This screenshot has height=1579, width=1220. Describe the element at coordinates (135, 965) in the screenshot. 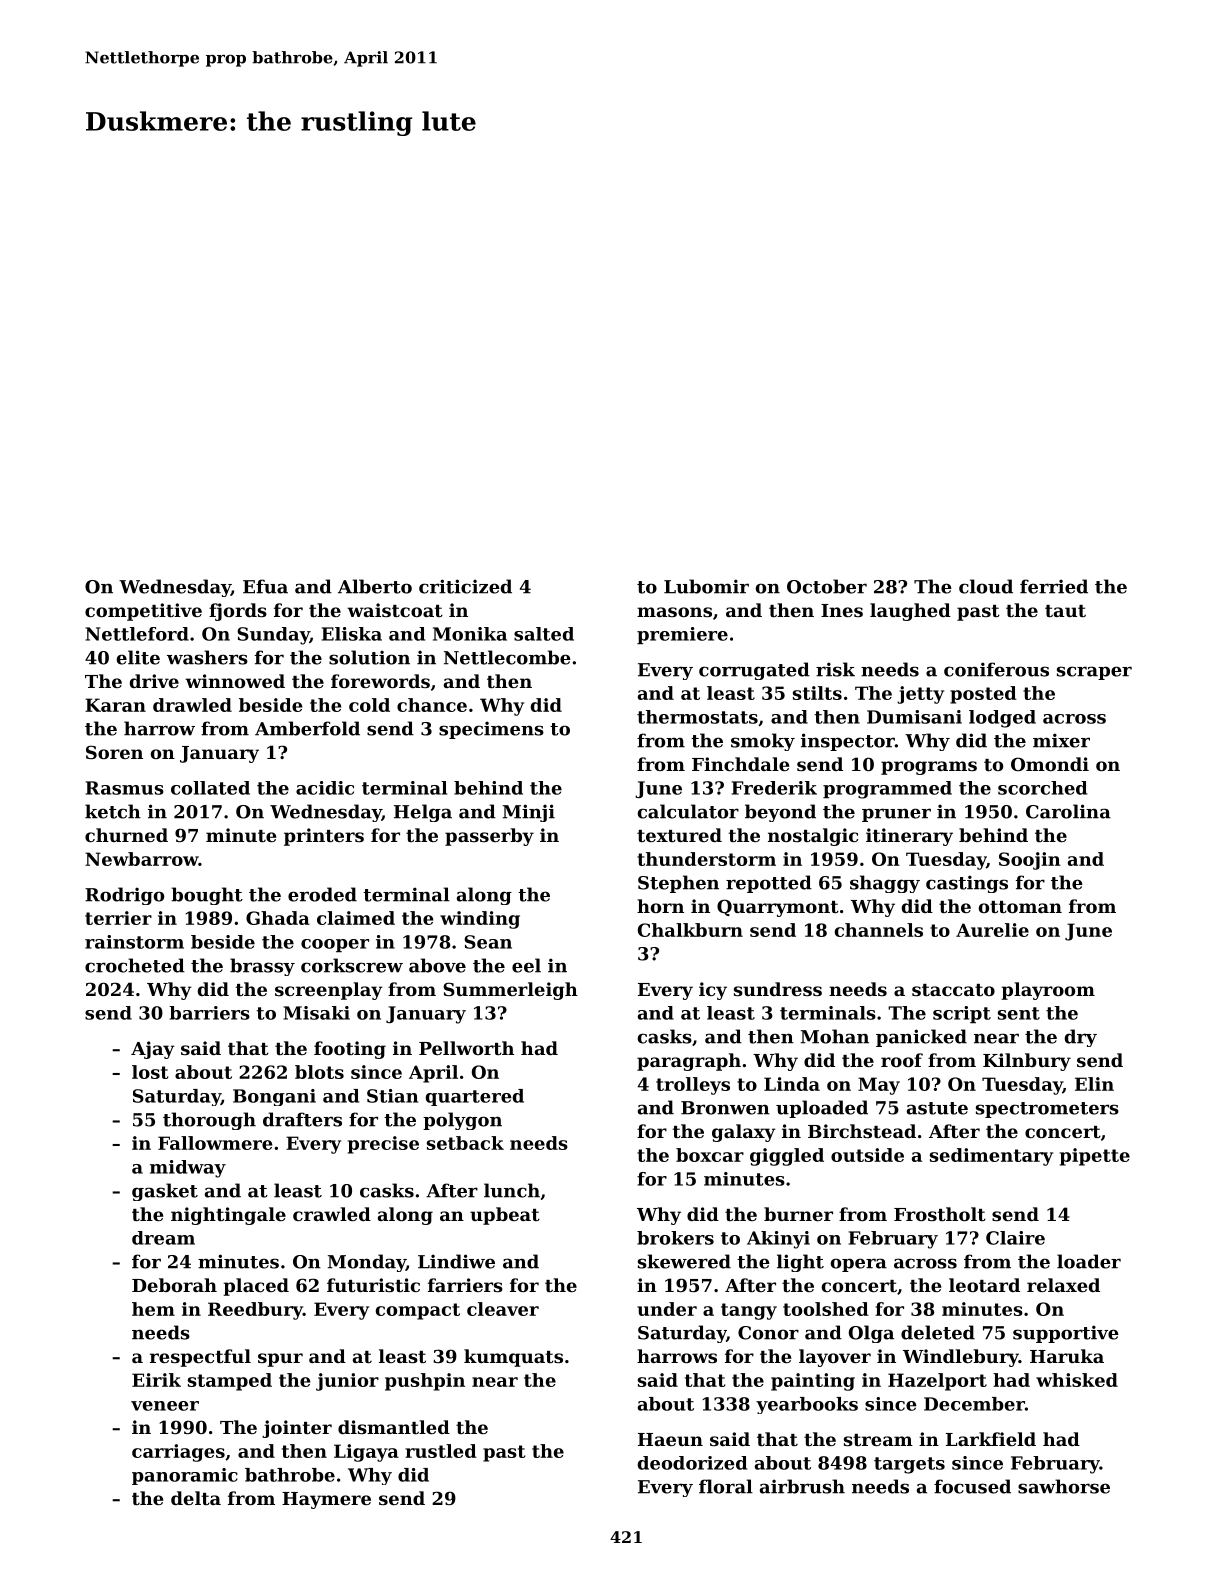

I see `crocheted` at that location.
